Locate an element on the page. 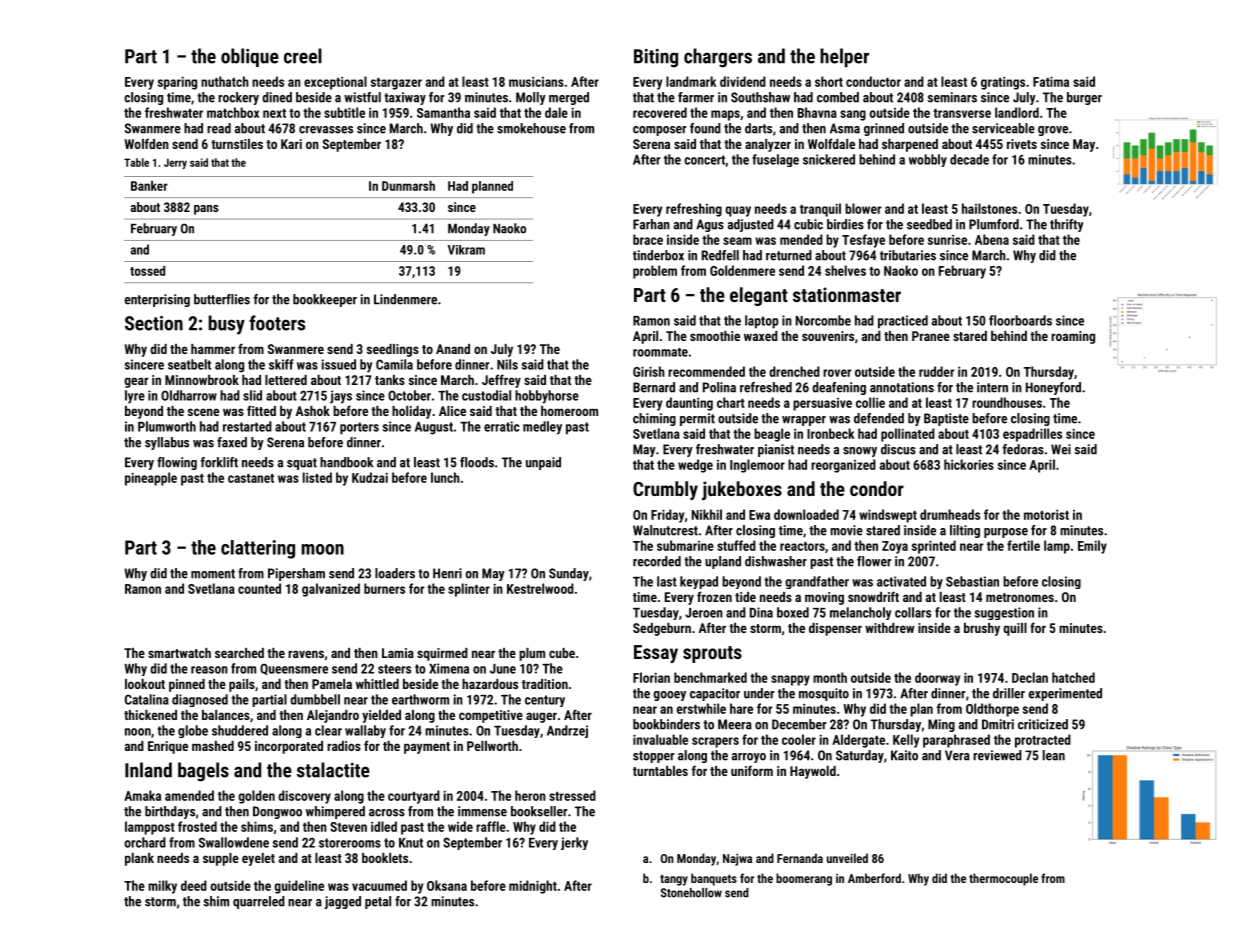  Abena is located at coordinates (992, 239).
